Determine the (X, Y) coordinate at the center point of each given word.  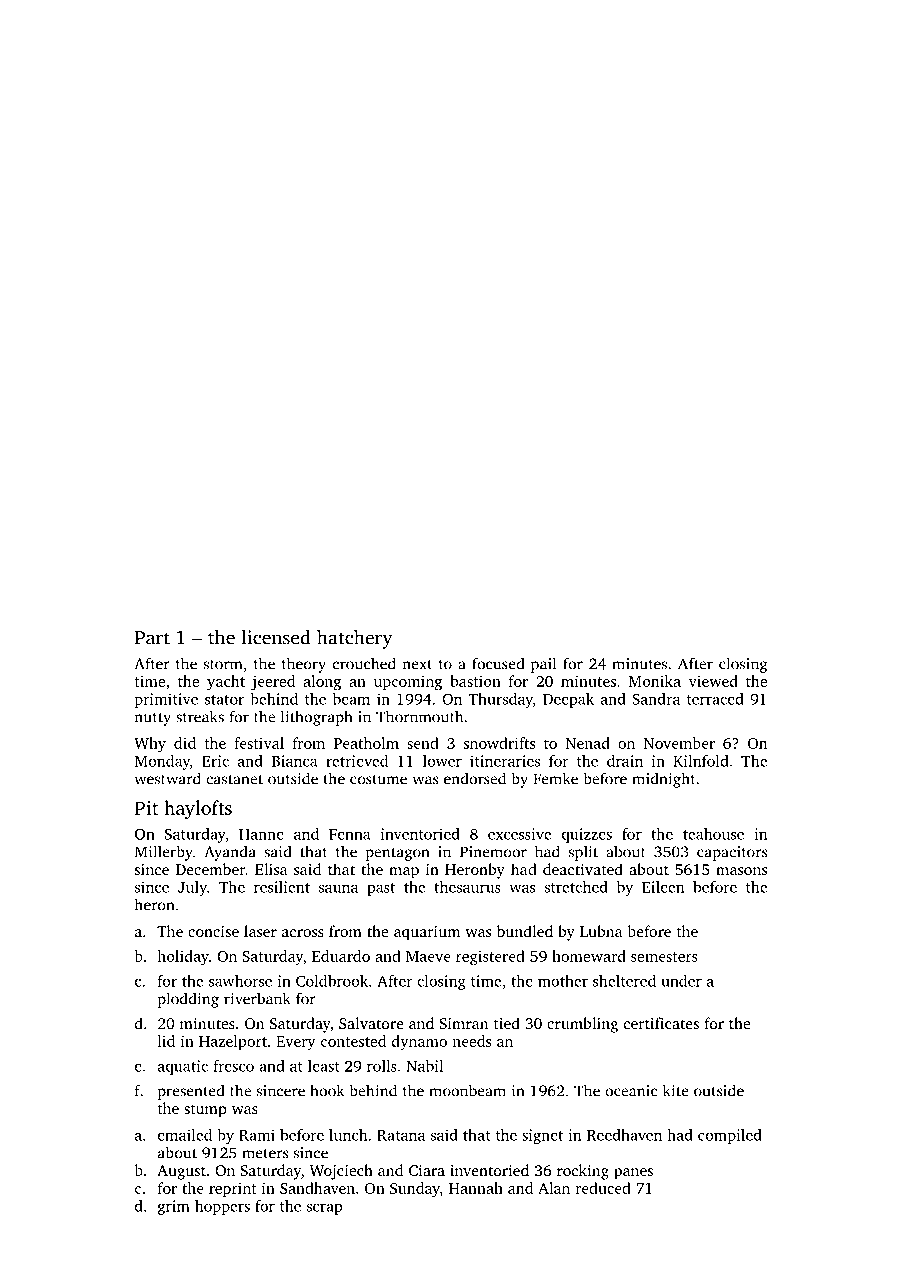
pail (543, 665)
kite (676, 1090)
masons (741, 871)
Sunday (415, 1190)
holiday (183, 958)
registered (490, 958)
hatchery (355, 639)
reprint (233, 1189)
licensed (276, 637)
